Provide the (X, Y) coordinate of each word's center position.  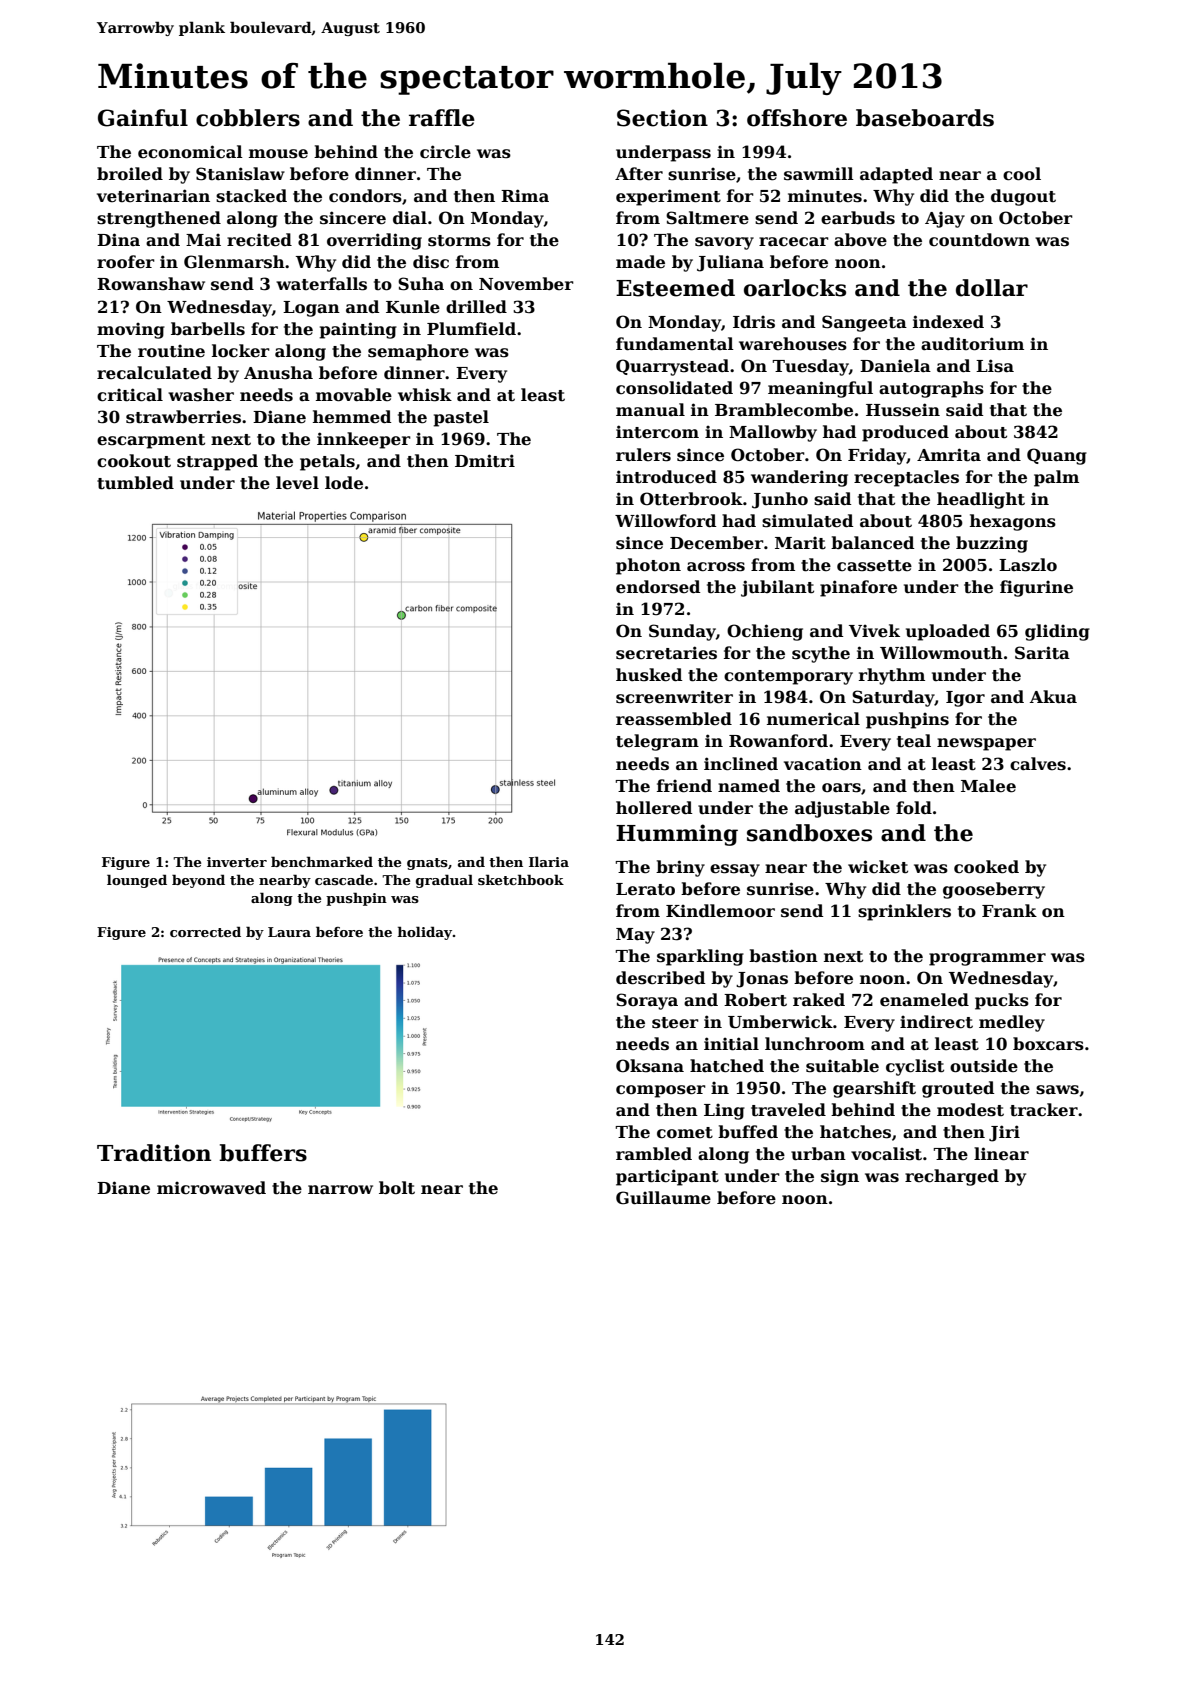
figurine (1036, 588)
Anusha (278, 373)
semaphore (418, 352)
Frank (1009, 910)
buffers (263, 1153)
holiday (425, 933)
